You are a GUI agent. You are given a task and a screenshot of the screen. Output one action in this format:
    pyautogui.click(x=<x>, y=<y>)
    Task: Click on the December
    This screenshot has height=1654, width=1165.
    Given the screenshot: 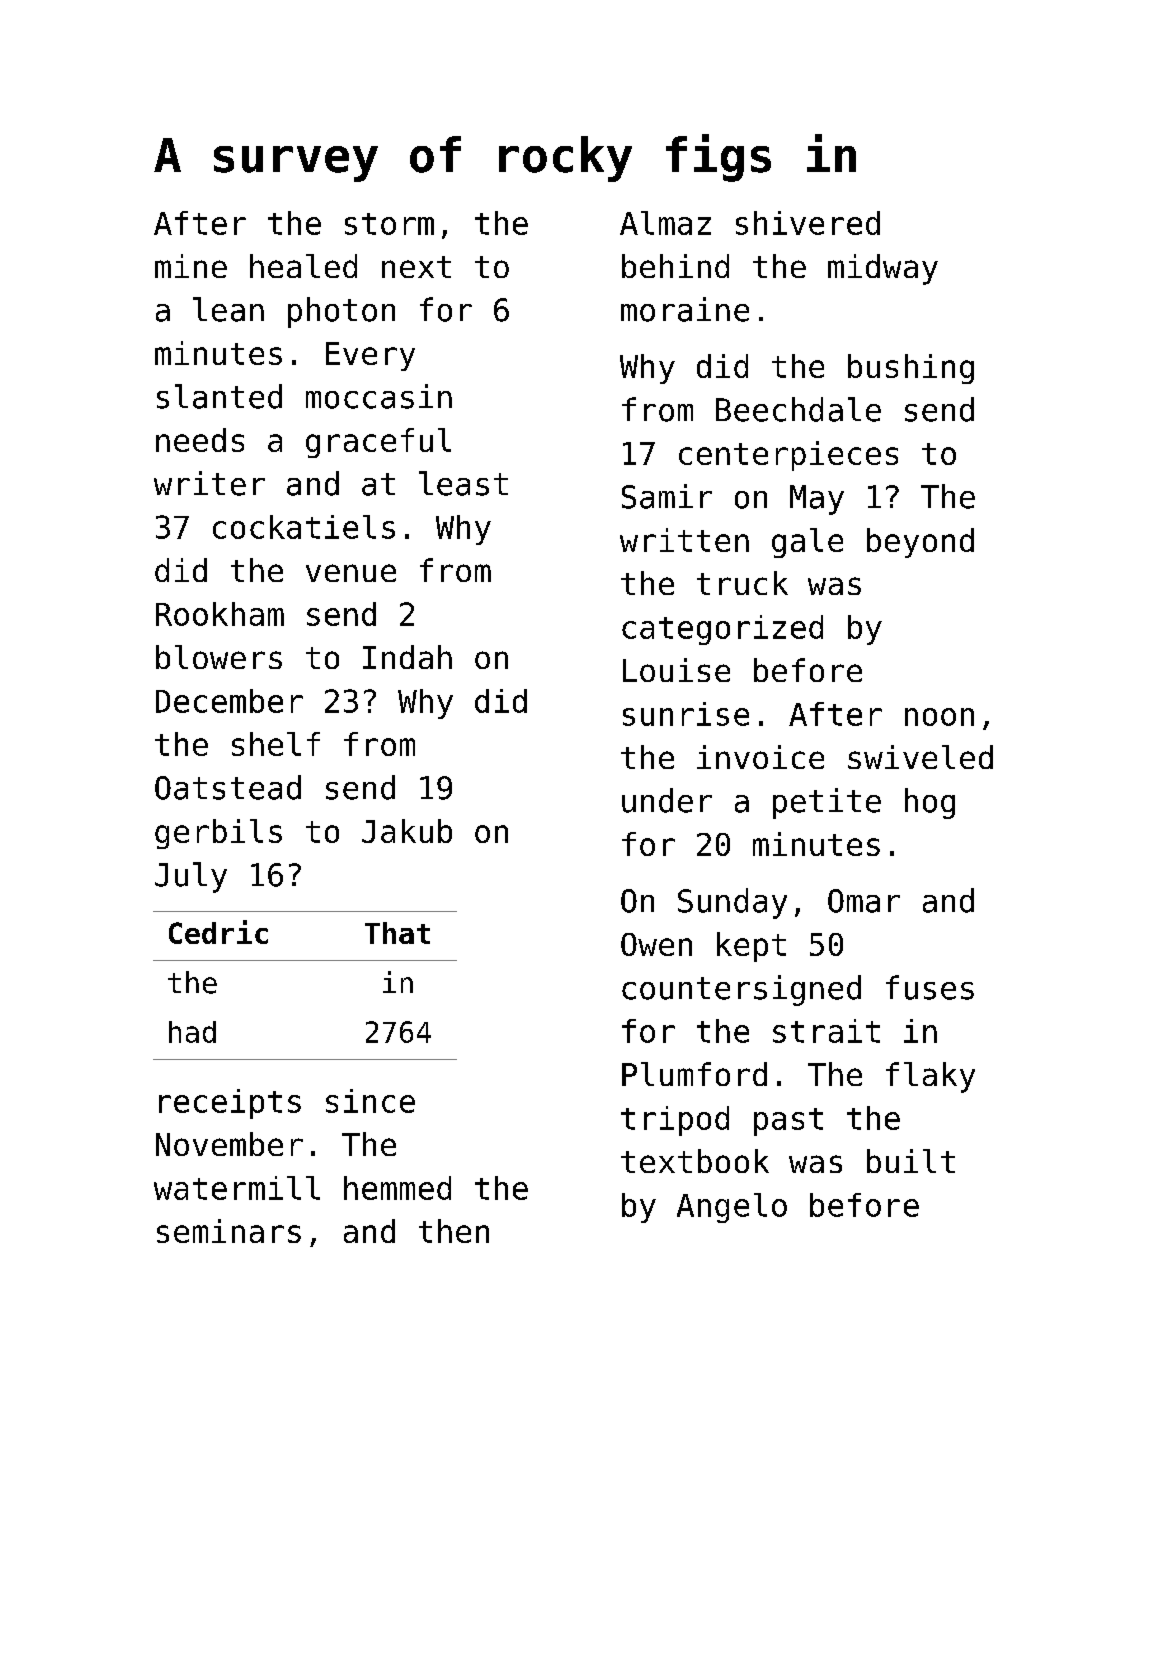 What is the action you would take?
    pyautogui.click(x=229, y=701)
